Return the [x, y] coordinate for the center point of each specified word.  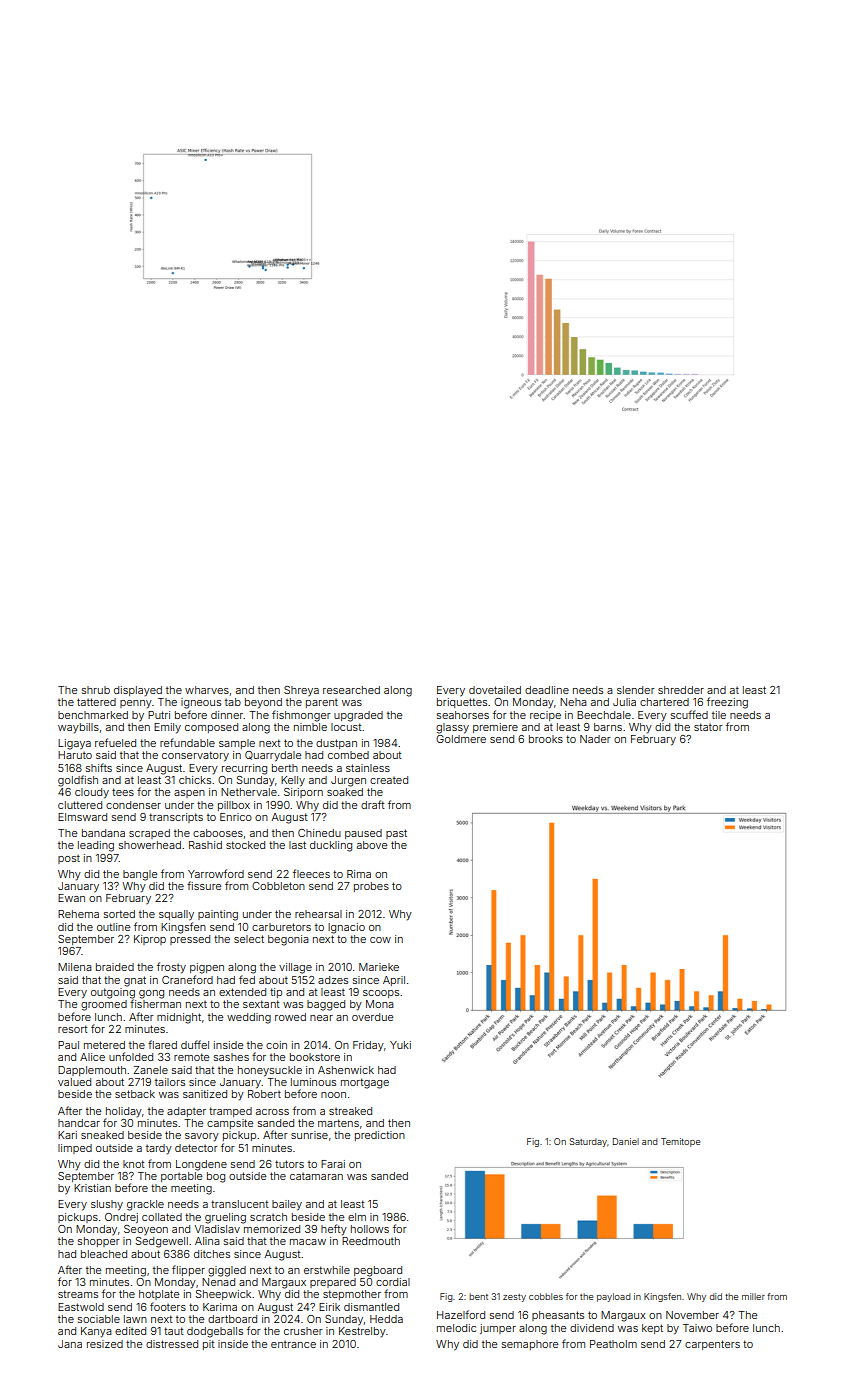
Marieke [379, 967]
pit [209, 1345]
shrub [96, 690]
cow [380, 940]
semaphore [530, 1345]
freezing [727, 703]
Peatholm [613, 1344]
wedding [249, 1018]
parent [322, 703]
